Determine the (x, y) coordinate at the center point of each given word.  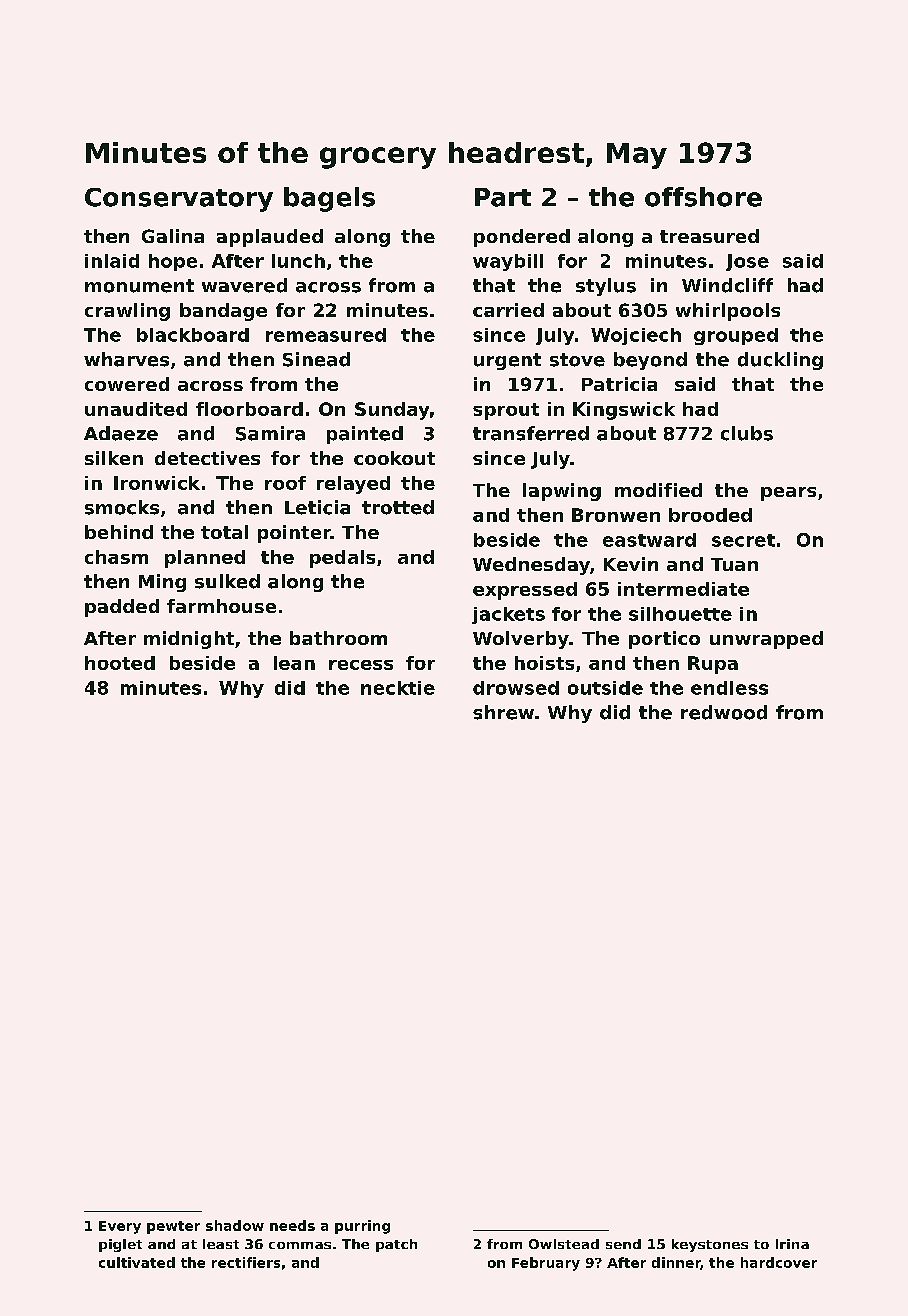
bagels (329, 199)
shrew (503, 712)
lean (294, 663)
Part (503, 197)
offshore (703, 197)
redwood (724, 712)
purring (362, 1227)
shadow (235, 1225)
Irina (792, 1244)
